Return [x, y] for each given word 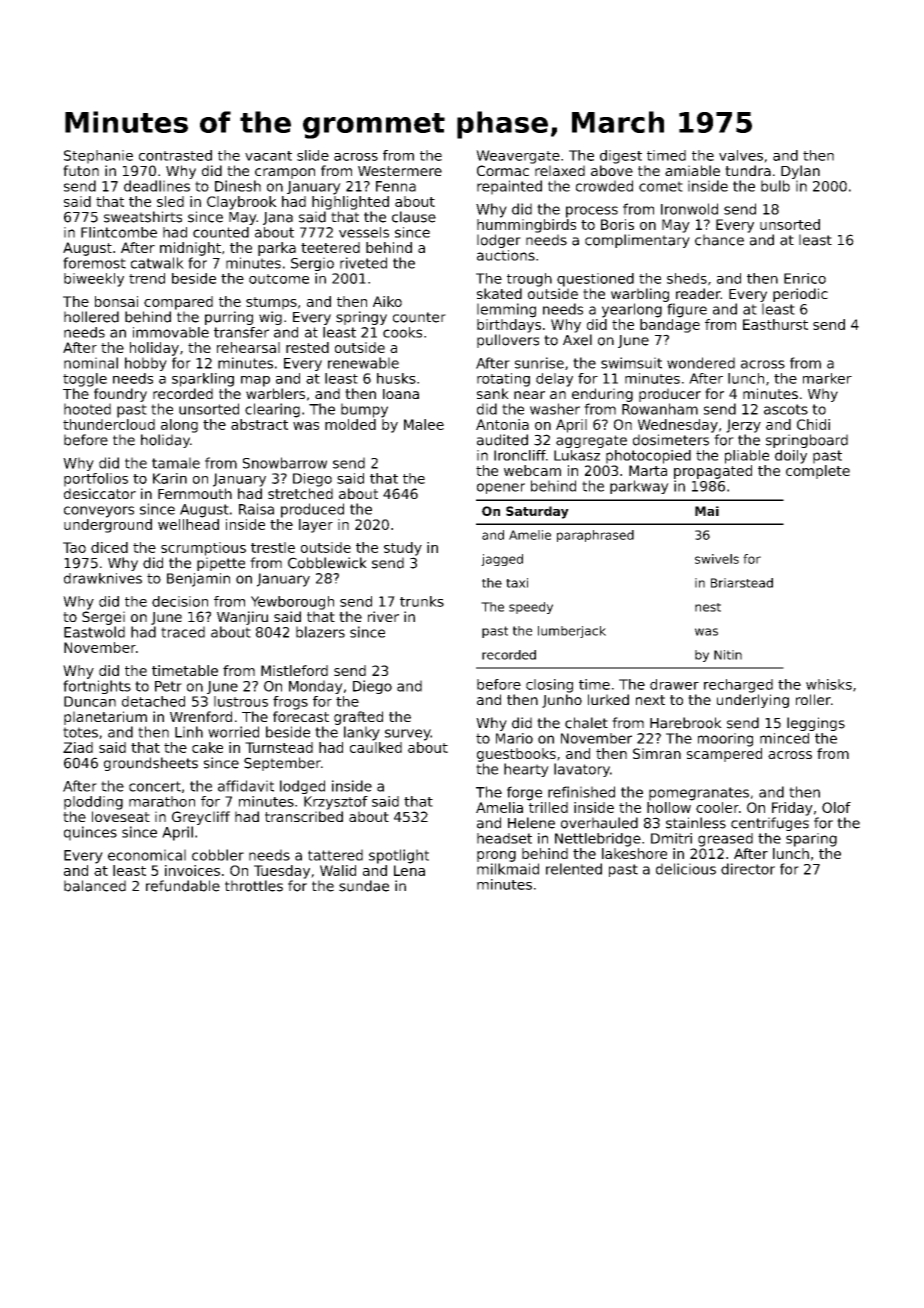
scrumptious [203, 549]
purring [229, 318]
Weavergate [518, 157]
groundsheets [151, 764]
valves [741, 155]
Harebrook [686, 723]
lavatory [582, 770]
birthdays [509, 326]
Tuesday [282, 872]
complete [818, 472]
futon [81, 170]
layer [316, 526]
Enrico [805, 278]
